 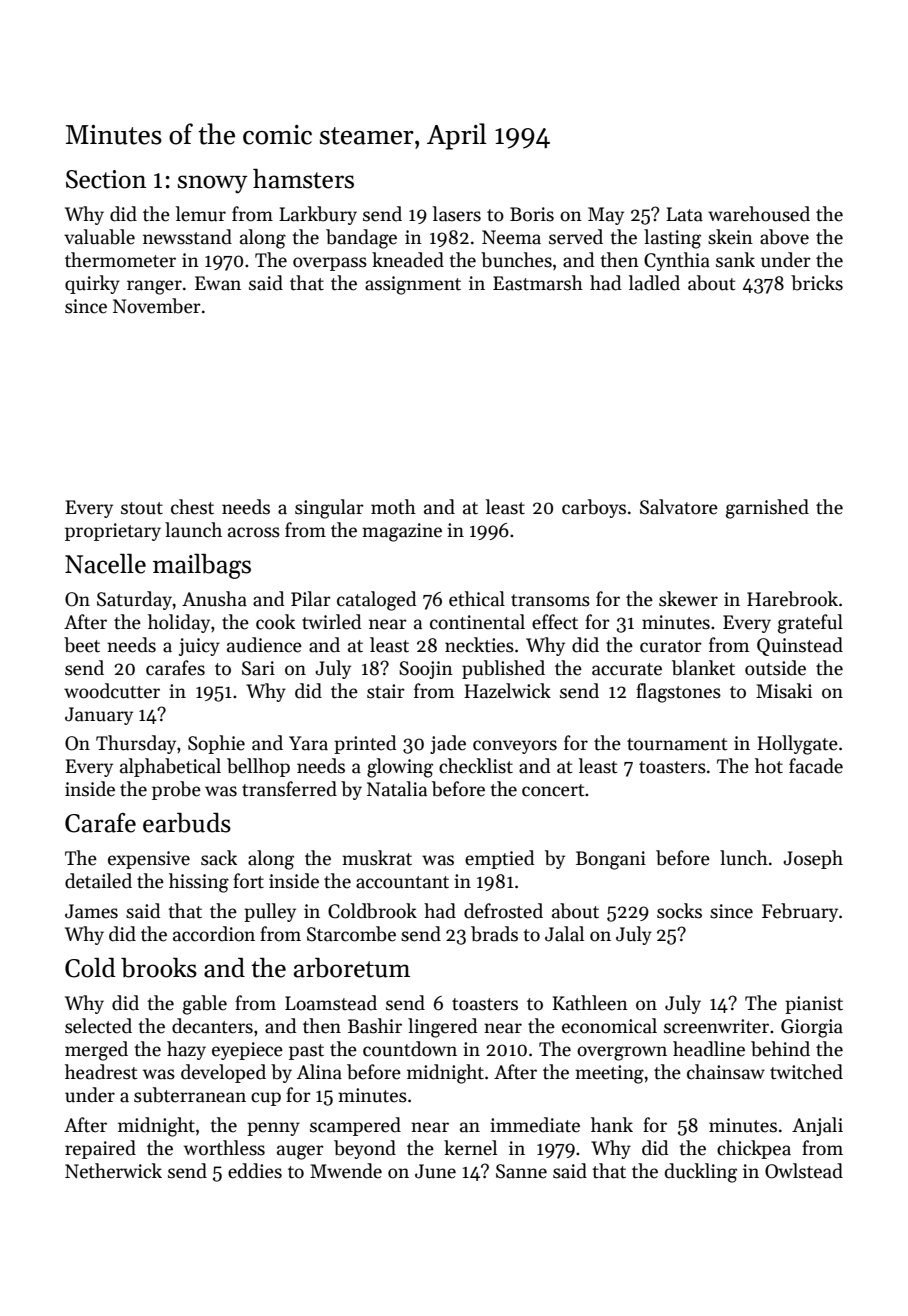 I want to click on tournament, so click(x=677, y=744).
